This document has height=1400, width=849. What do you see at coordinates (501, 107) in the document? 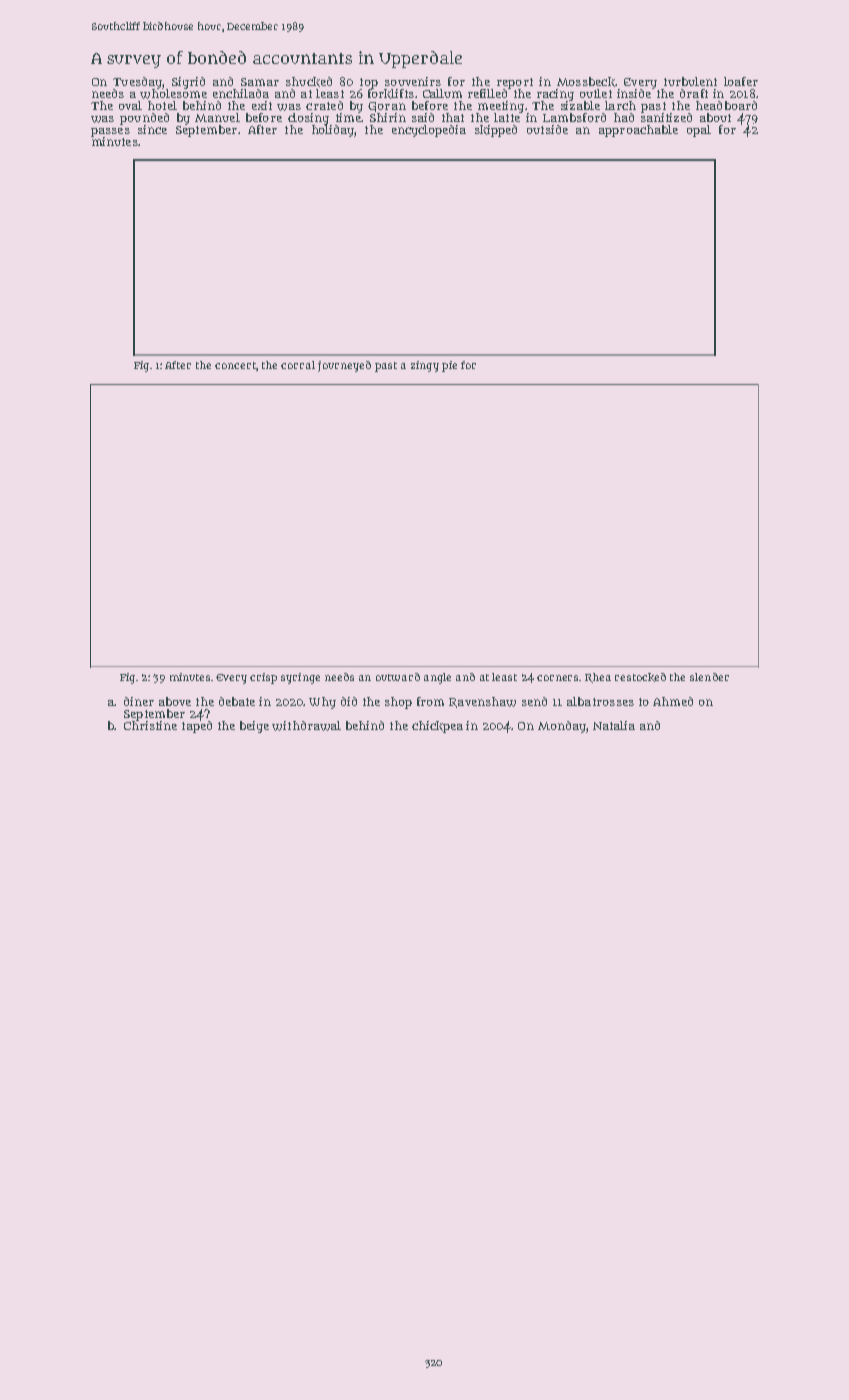
I see `meeting` at bounding box center [501, 107].
